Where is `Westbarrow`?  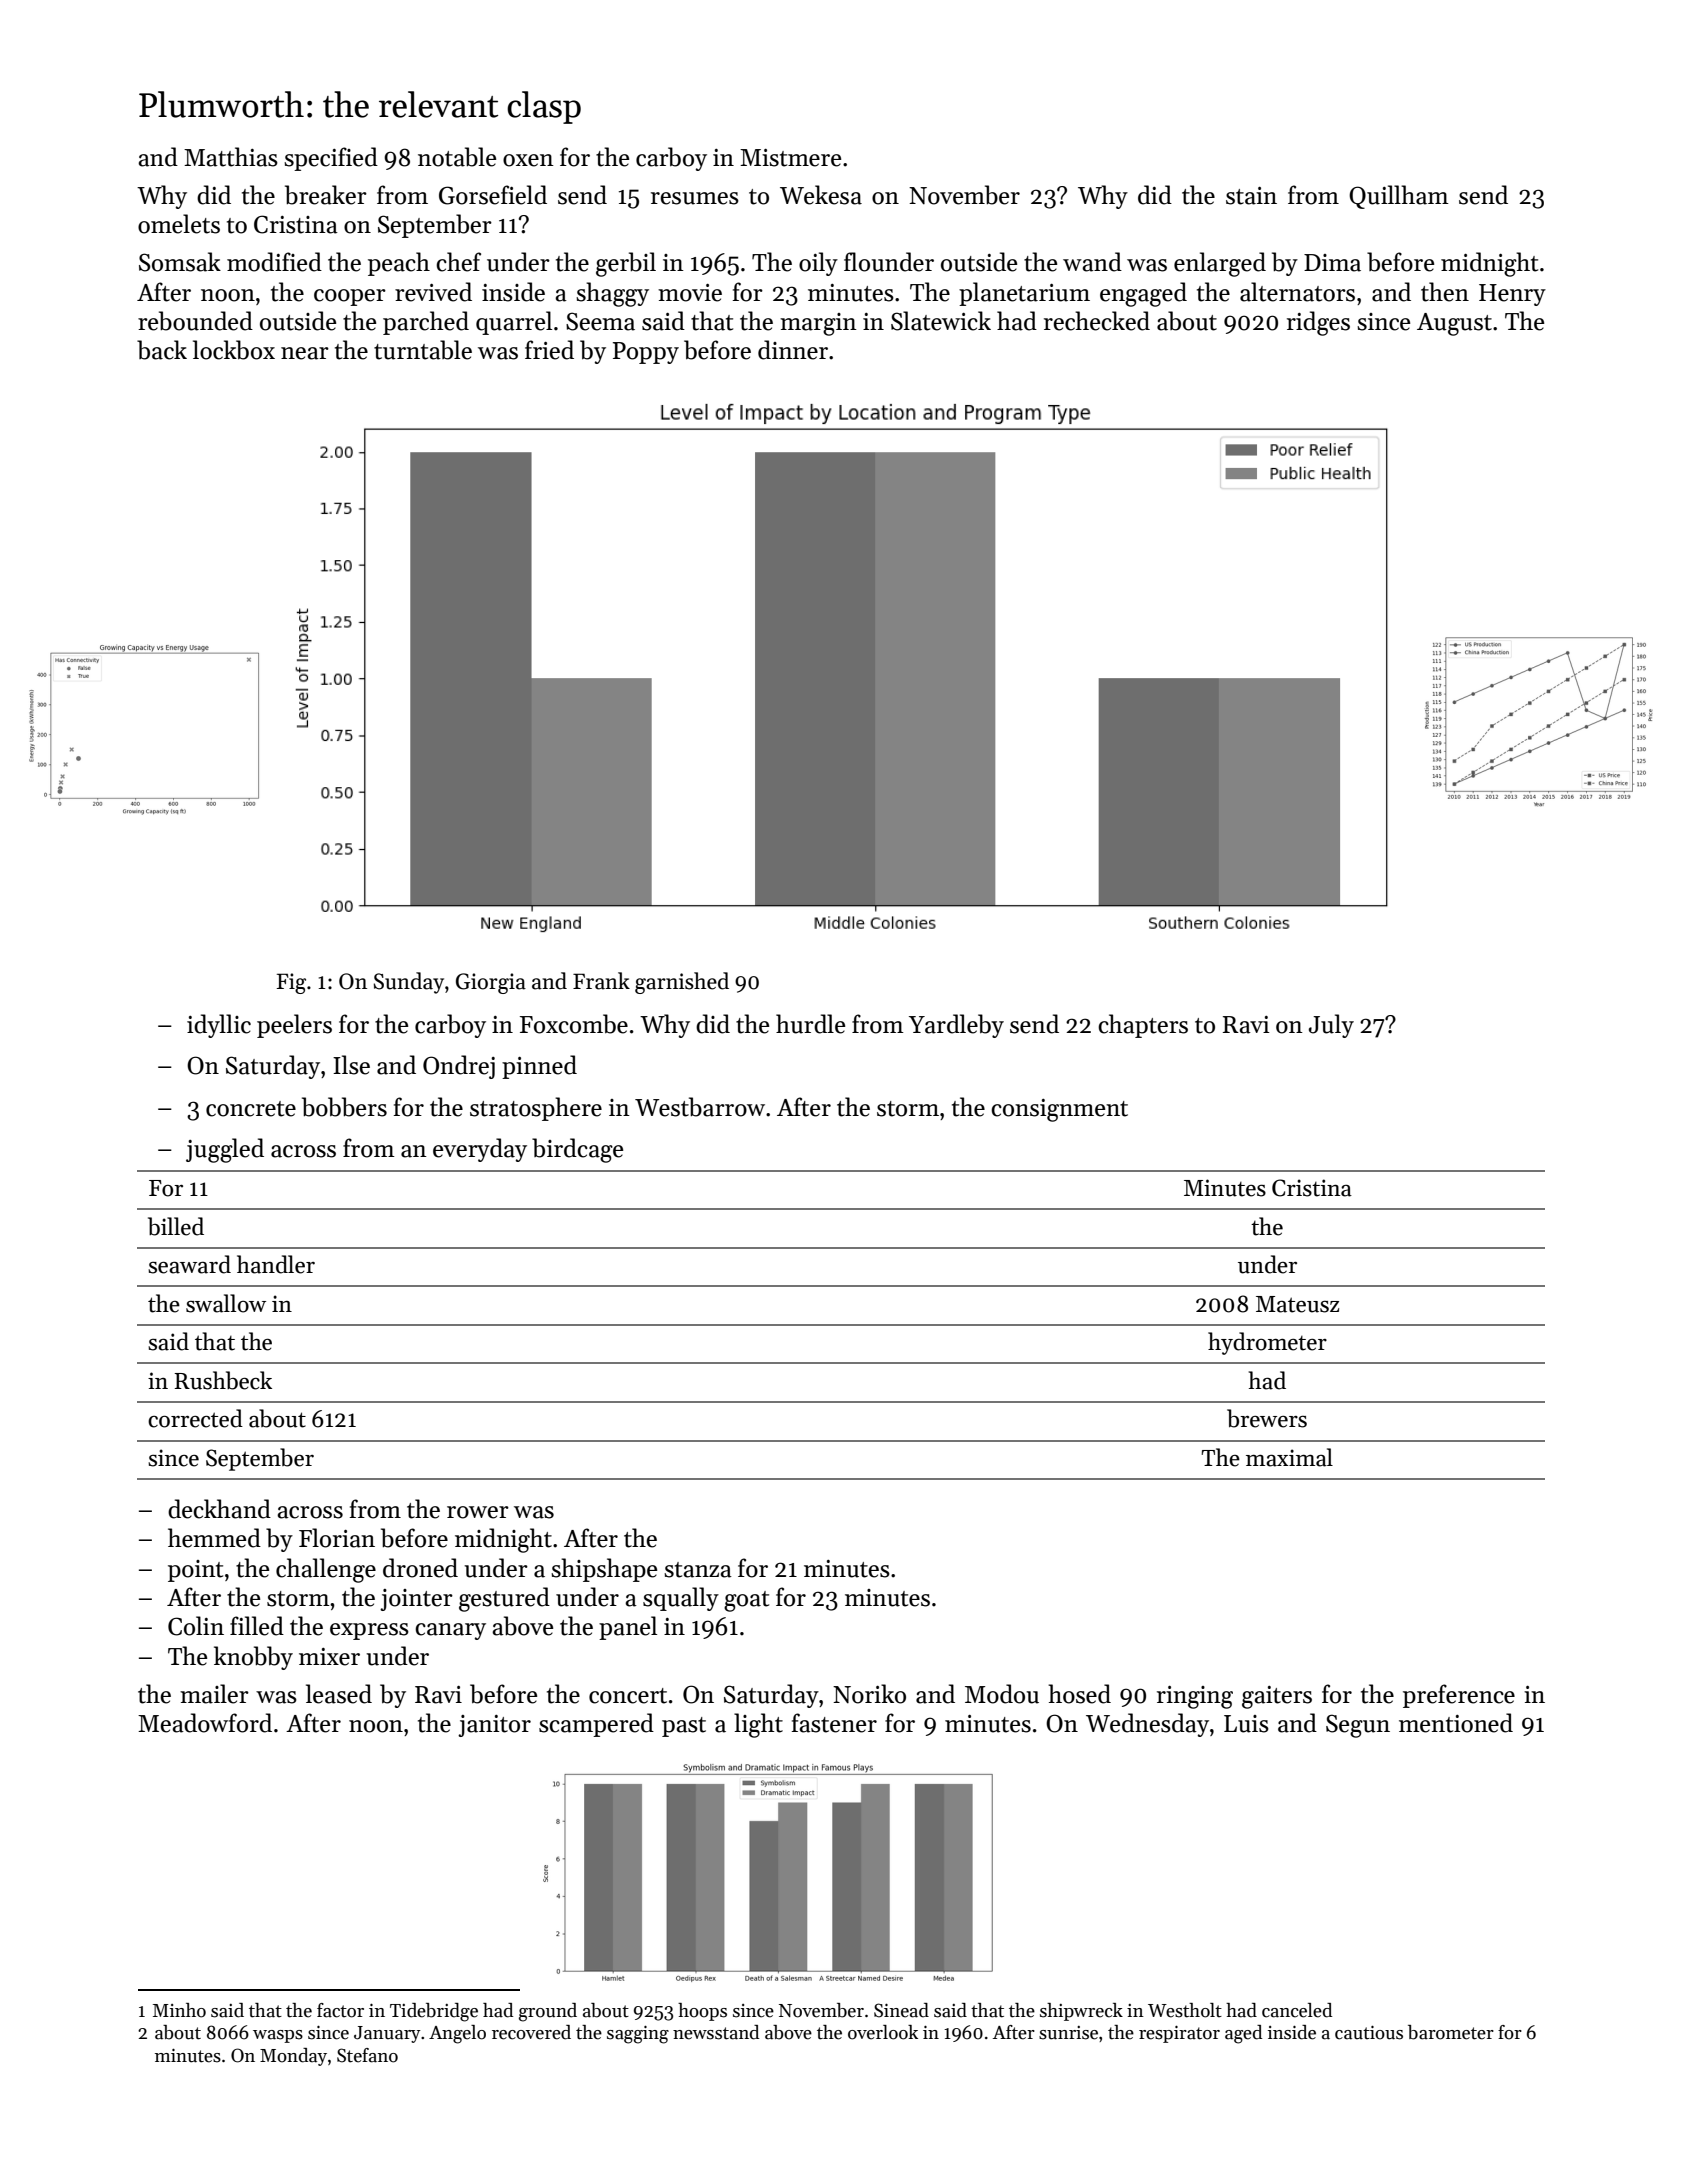 Westbarrow is located at coordinates (700, 1107).
